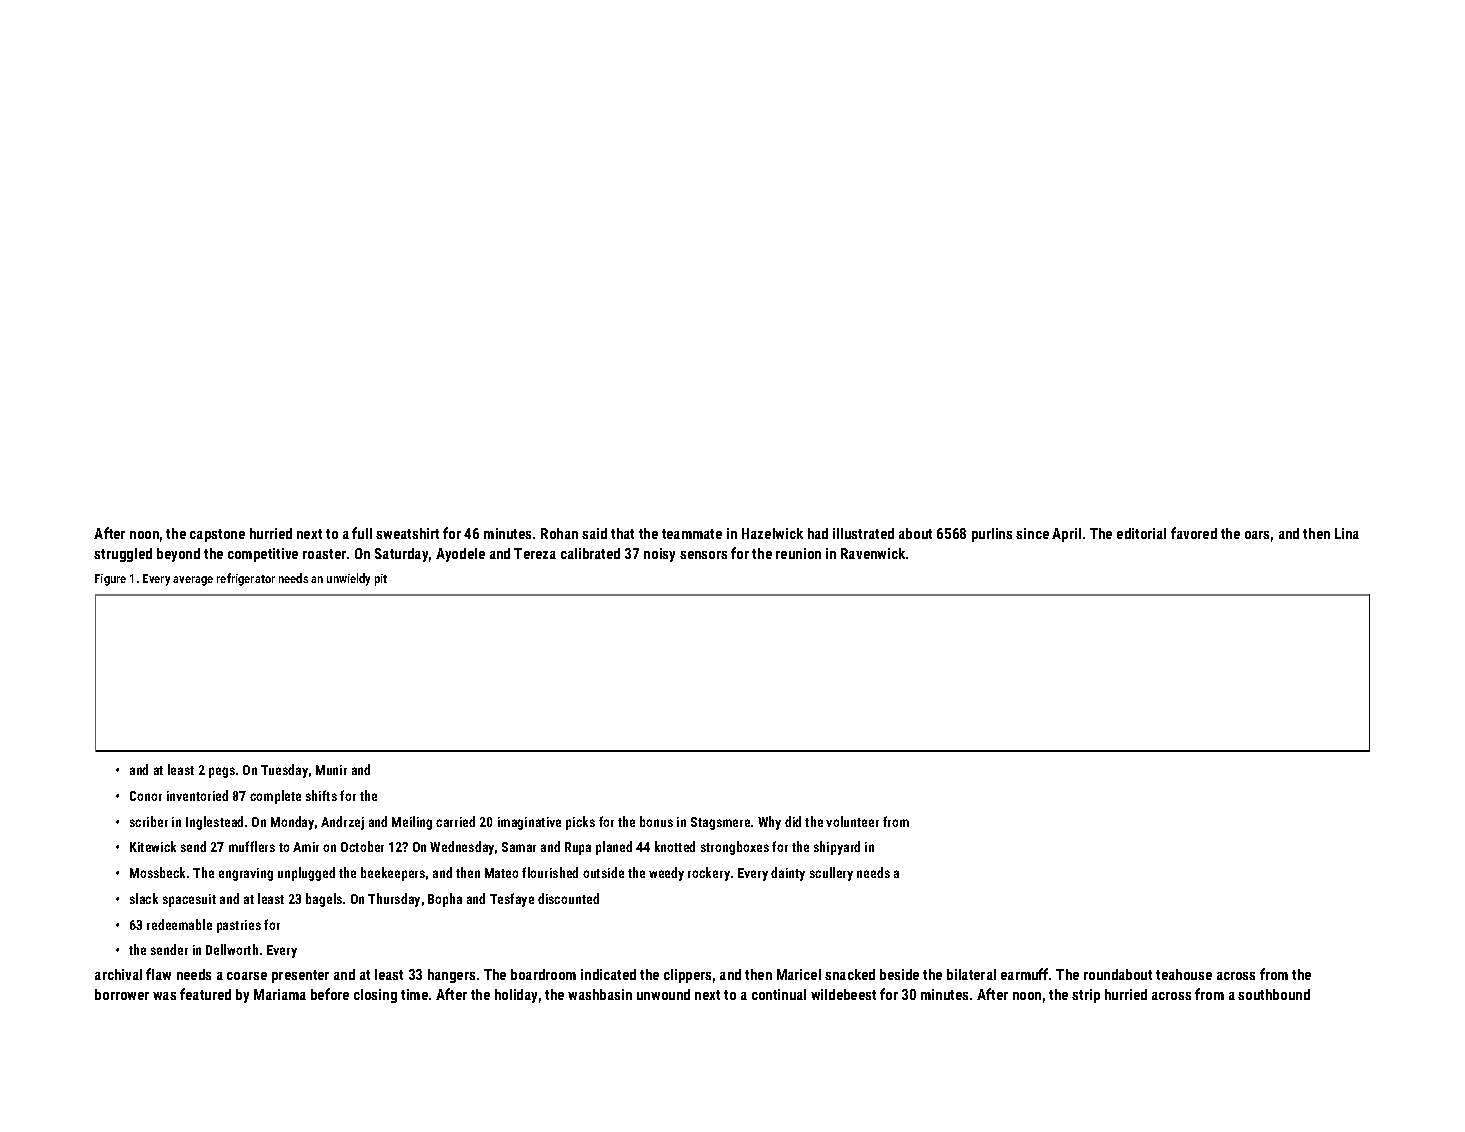 The image size is (1465, 1132). I want to click on dainty, so click(788, 874).
